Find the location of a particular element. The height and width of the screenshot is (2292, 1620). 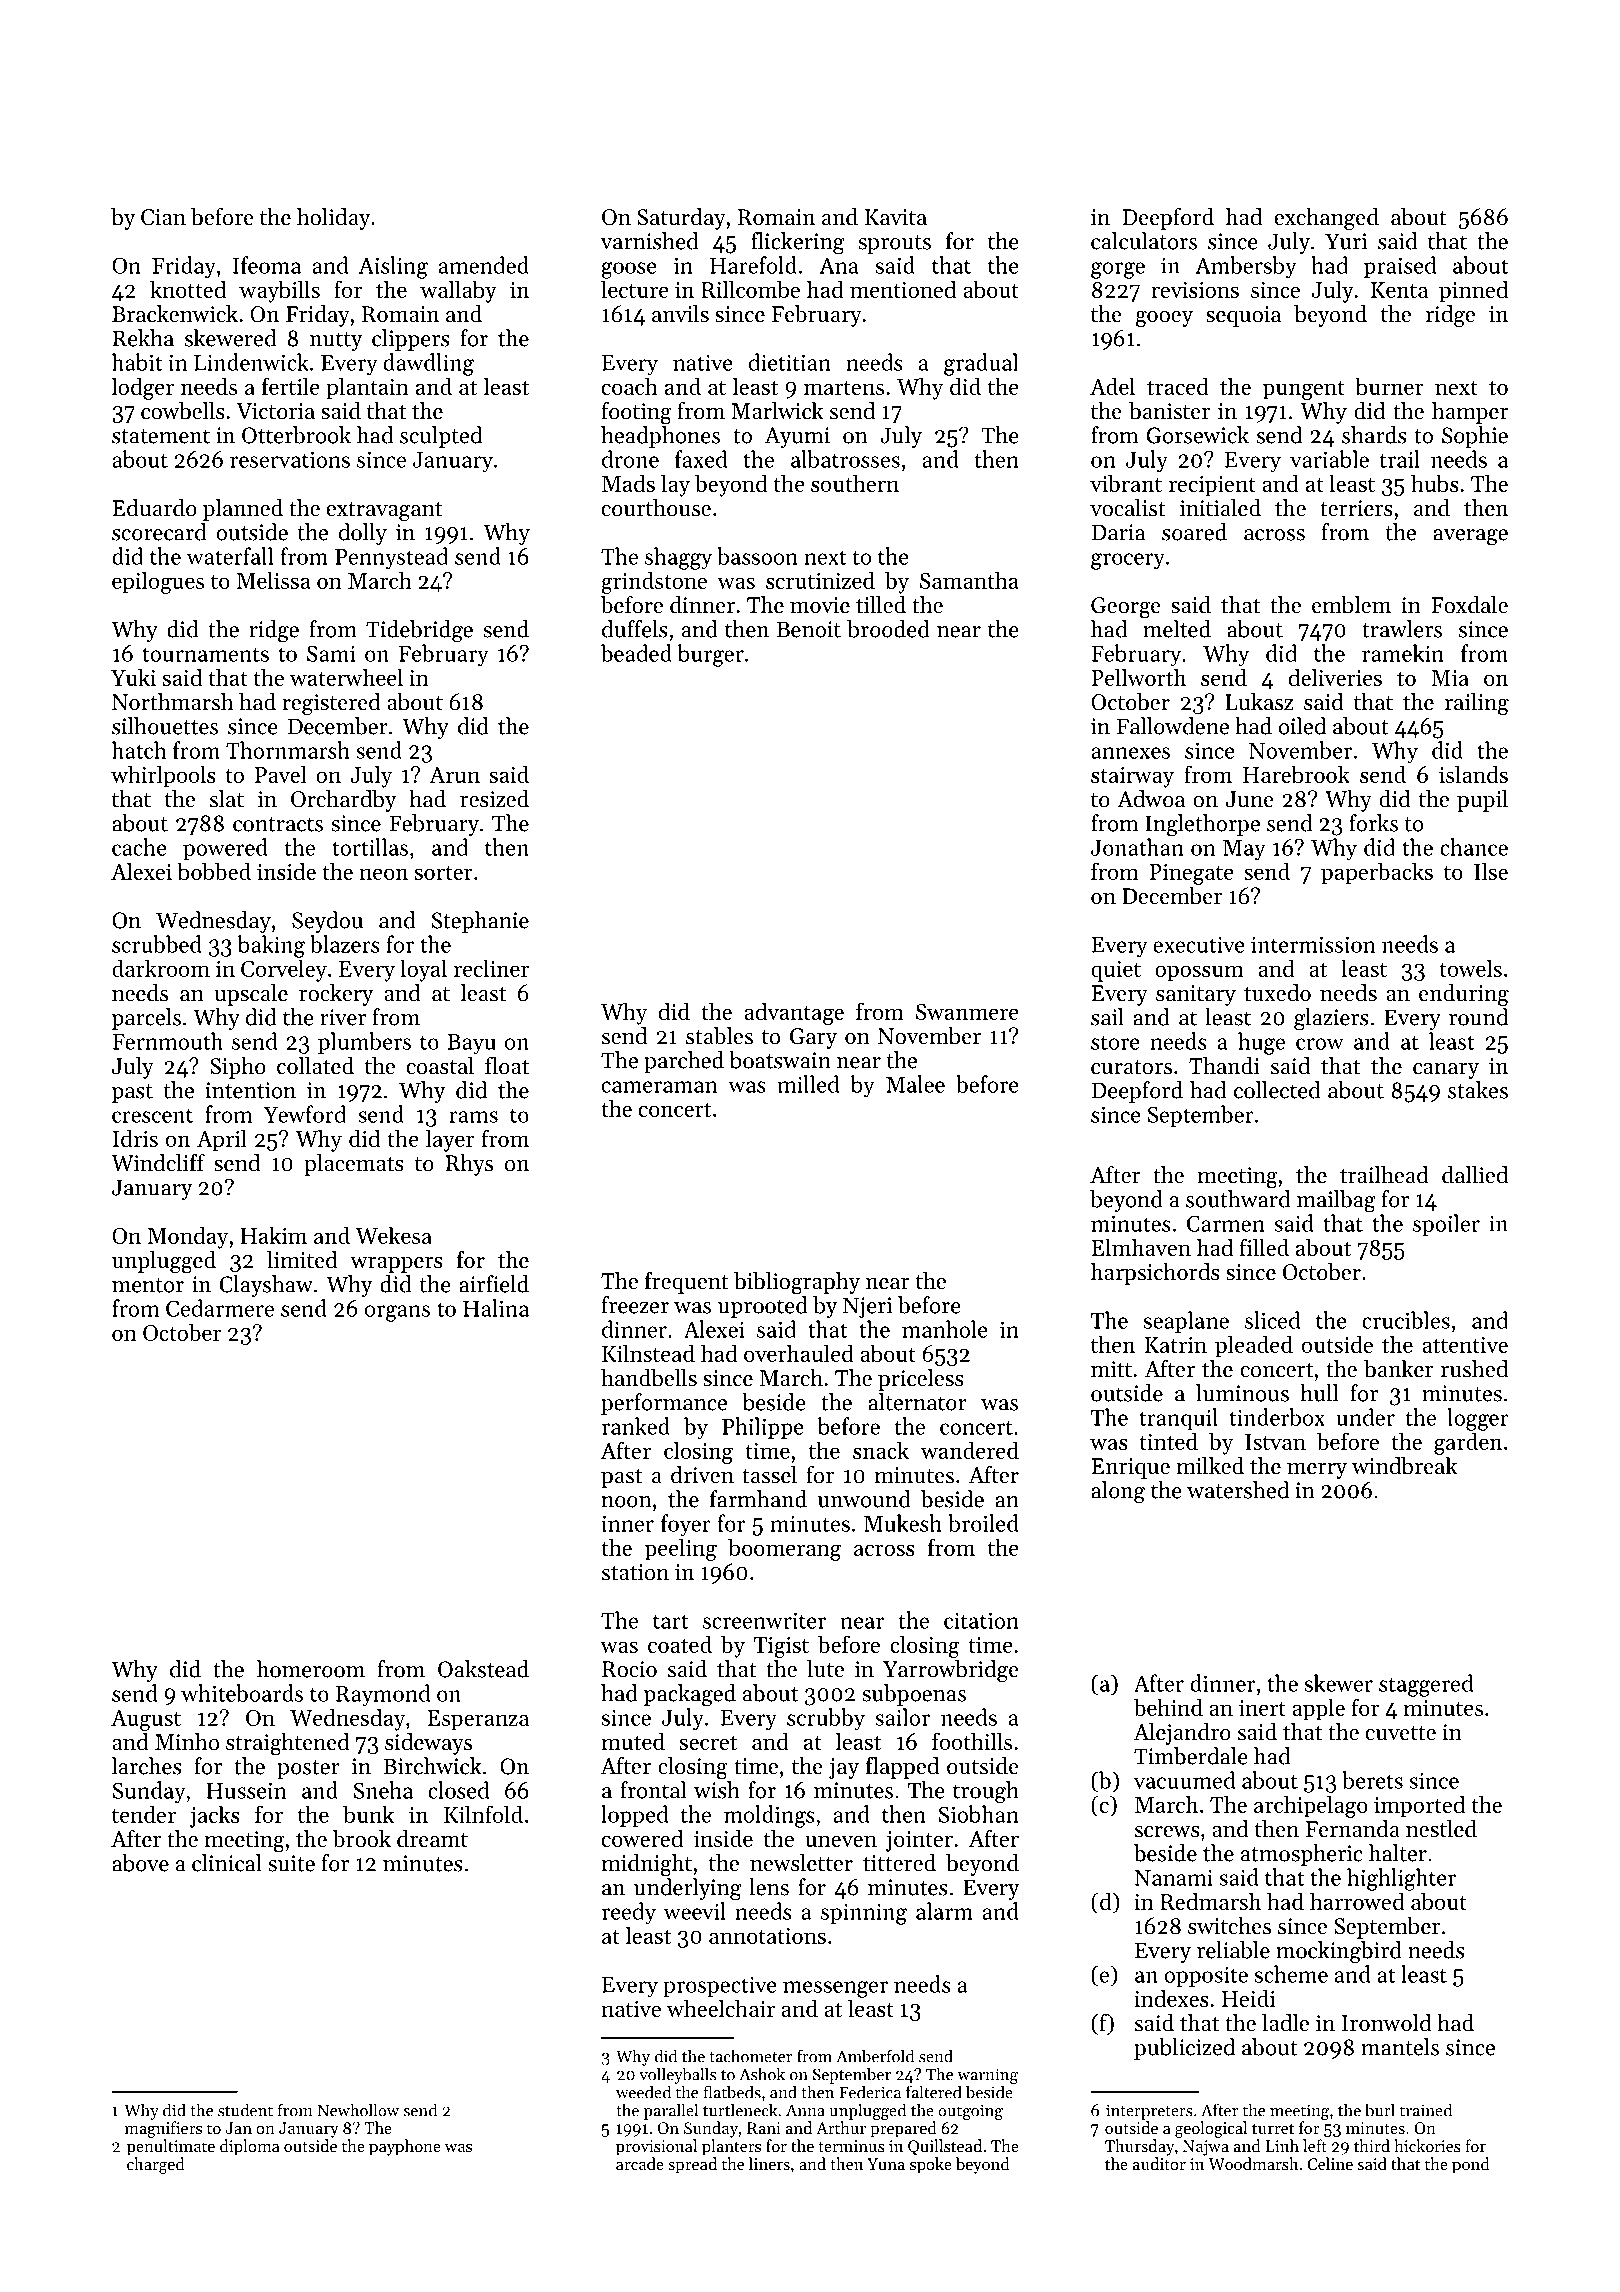

glaziers is located at coordinates (1331, 1019).
